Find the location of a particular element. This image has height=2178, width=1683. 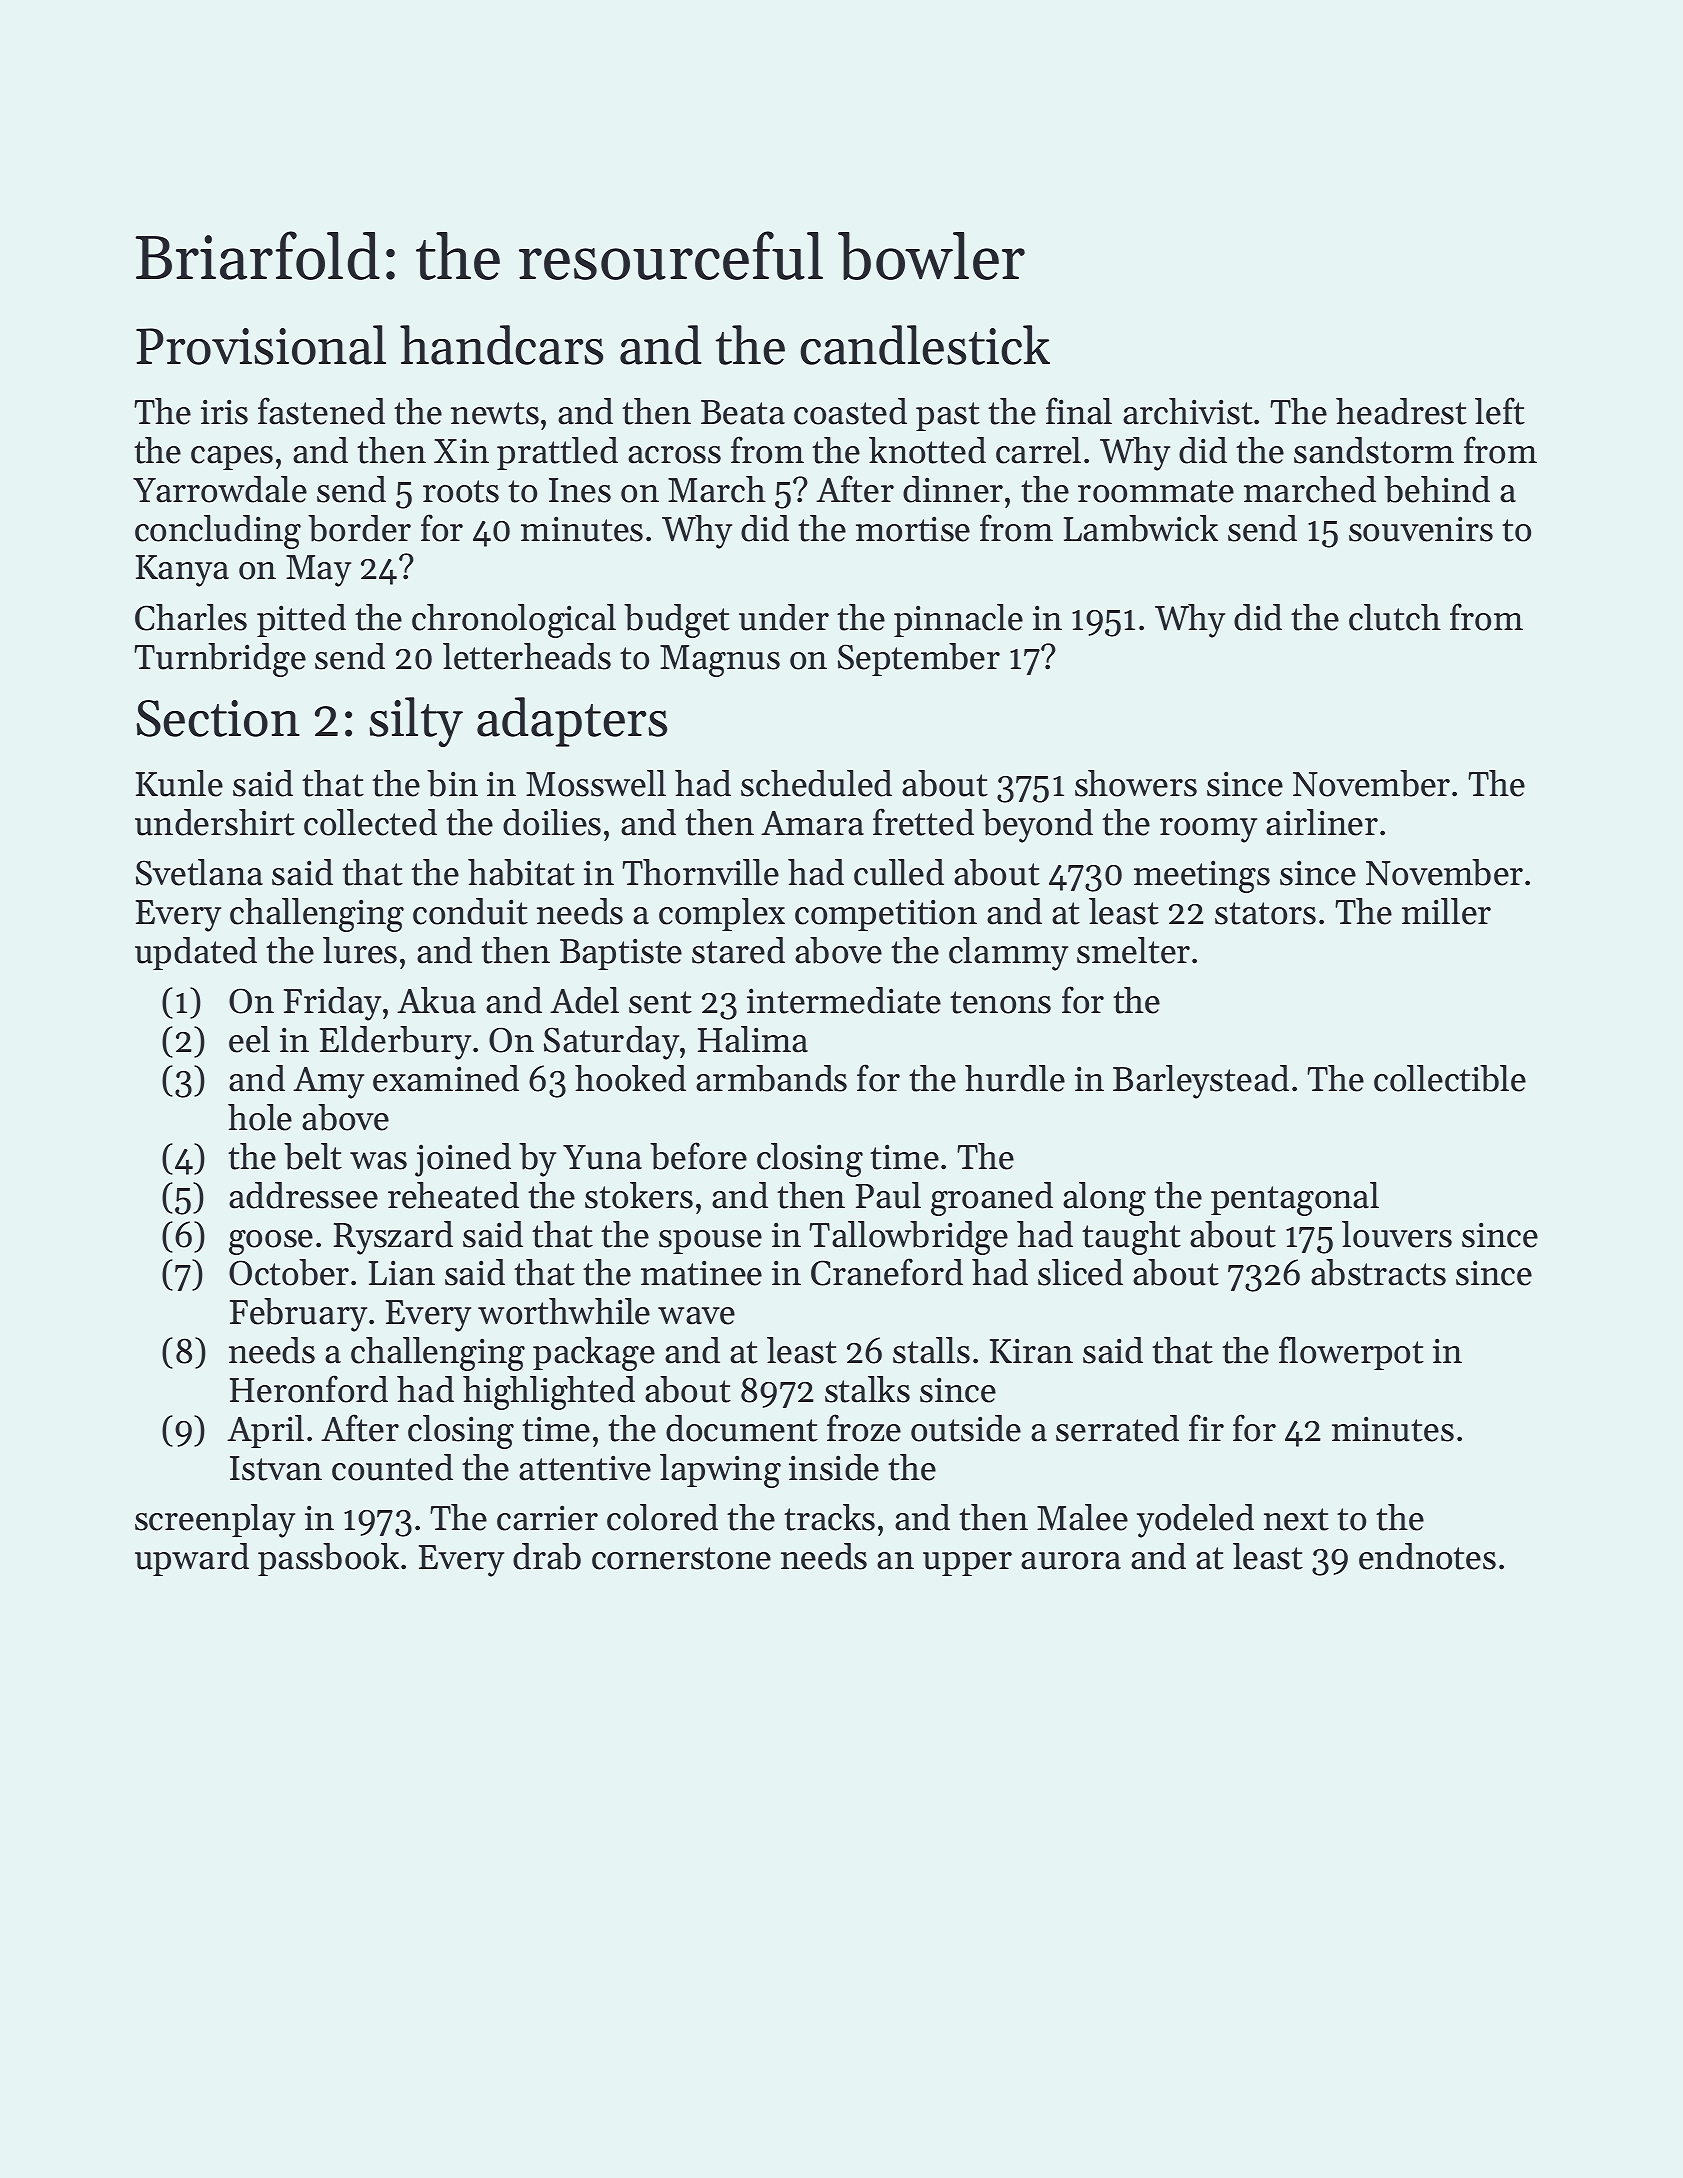

past is located at coordinates (948, 416).
